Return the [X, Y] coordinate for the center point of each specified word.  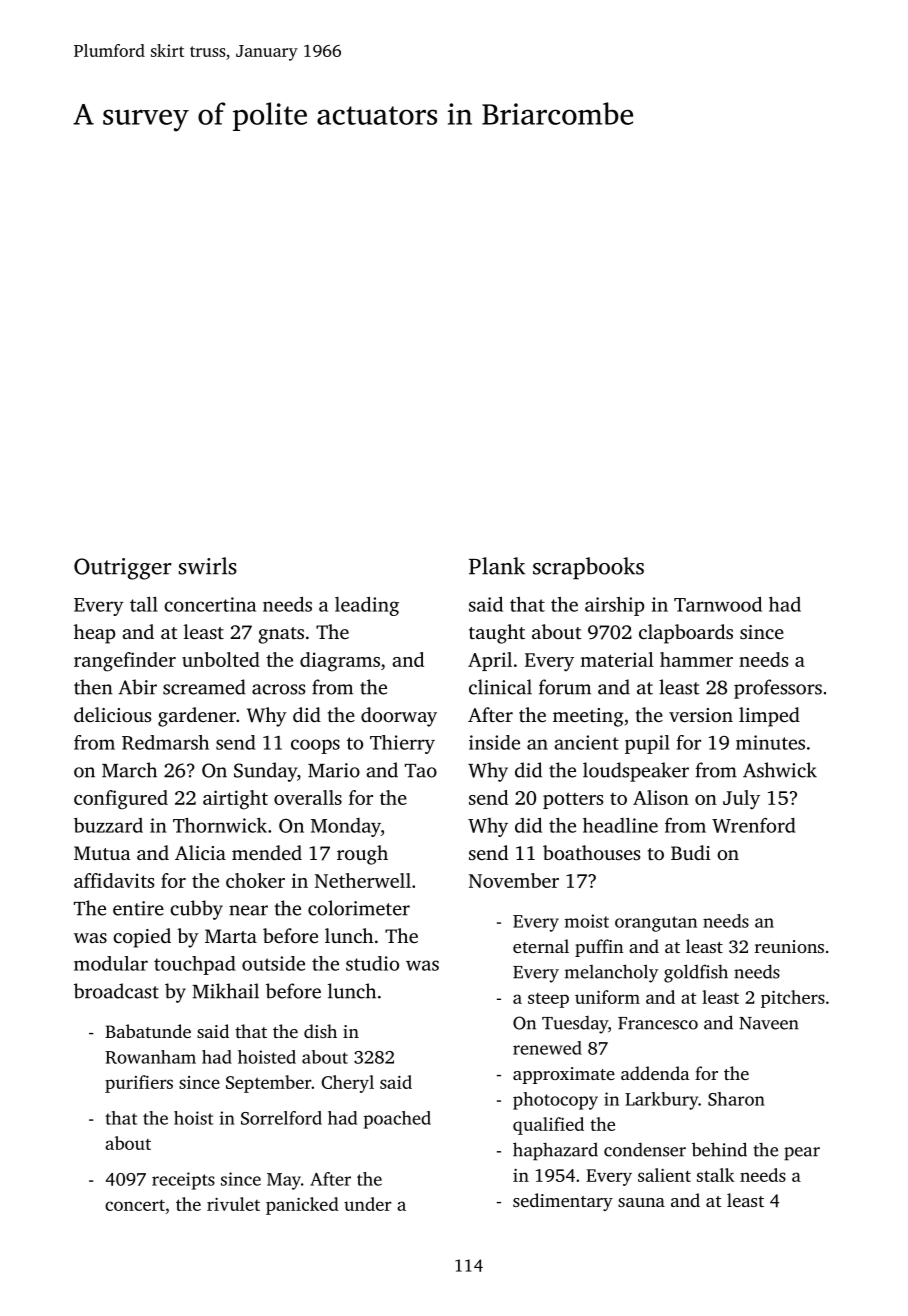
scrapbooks [588, 568]
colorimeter [359, 908]
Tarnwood [718, 604]
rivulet [233, 1204]
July [741, 800]
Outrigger [123, 569]
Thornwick [220, 825]
